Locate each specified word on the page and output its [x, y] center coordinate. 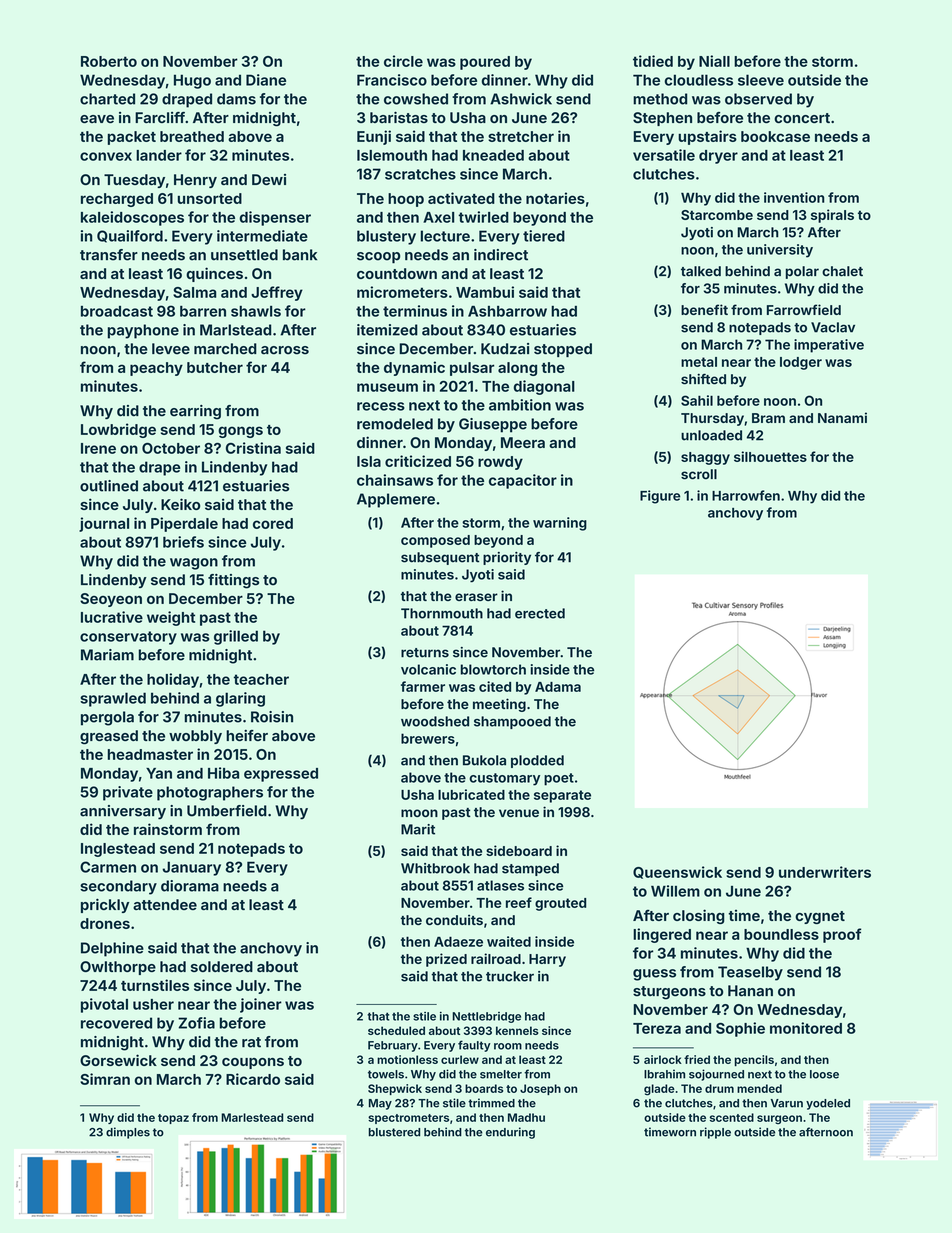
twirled [483, 217]
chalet [842, 271]
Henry [195, 181]
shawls [256, 311]
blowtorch [493, 669]
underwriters [825, 872]
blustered [394, 1132]
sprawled [113, 699]
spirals [832, 216]
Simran [105, 1079]
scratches [420, 174]
